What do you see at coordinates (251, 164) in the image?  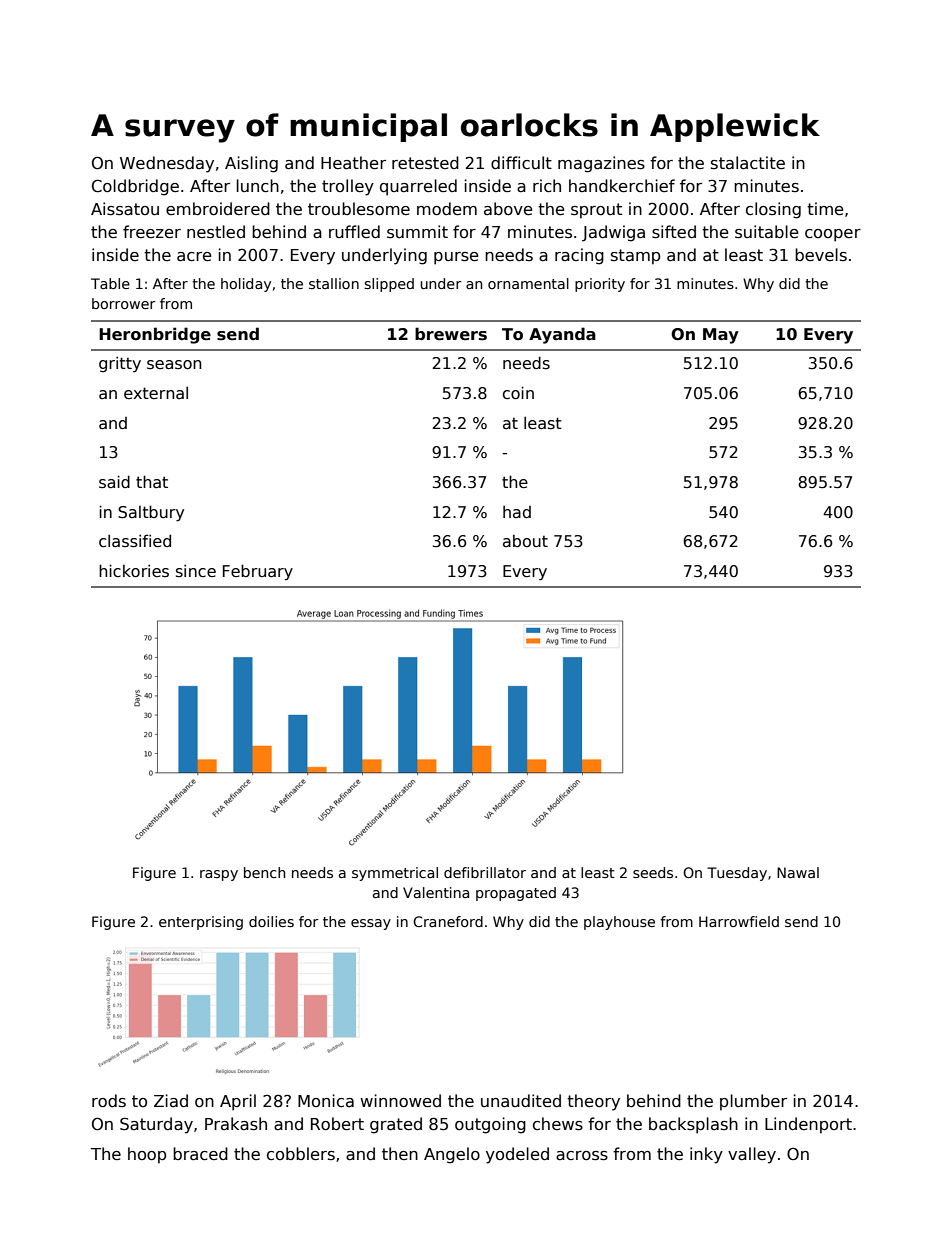 I see `Aisling` at bounding box center [251, 164].
